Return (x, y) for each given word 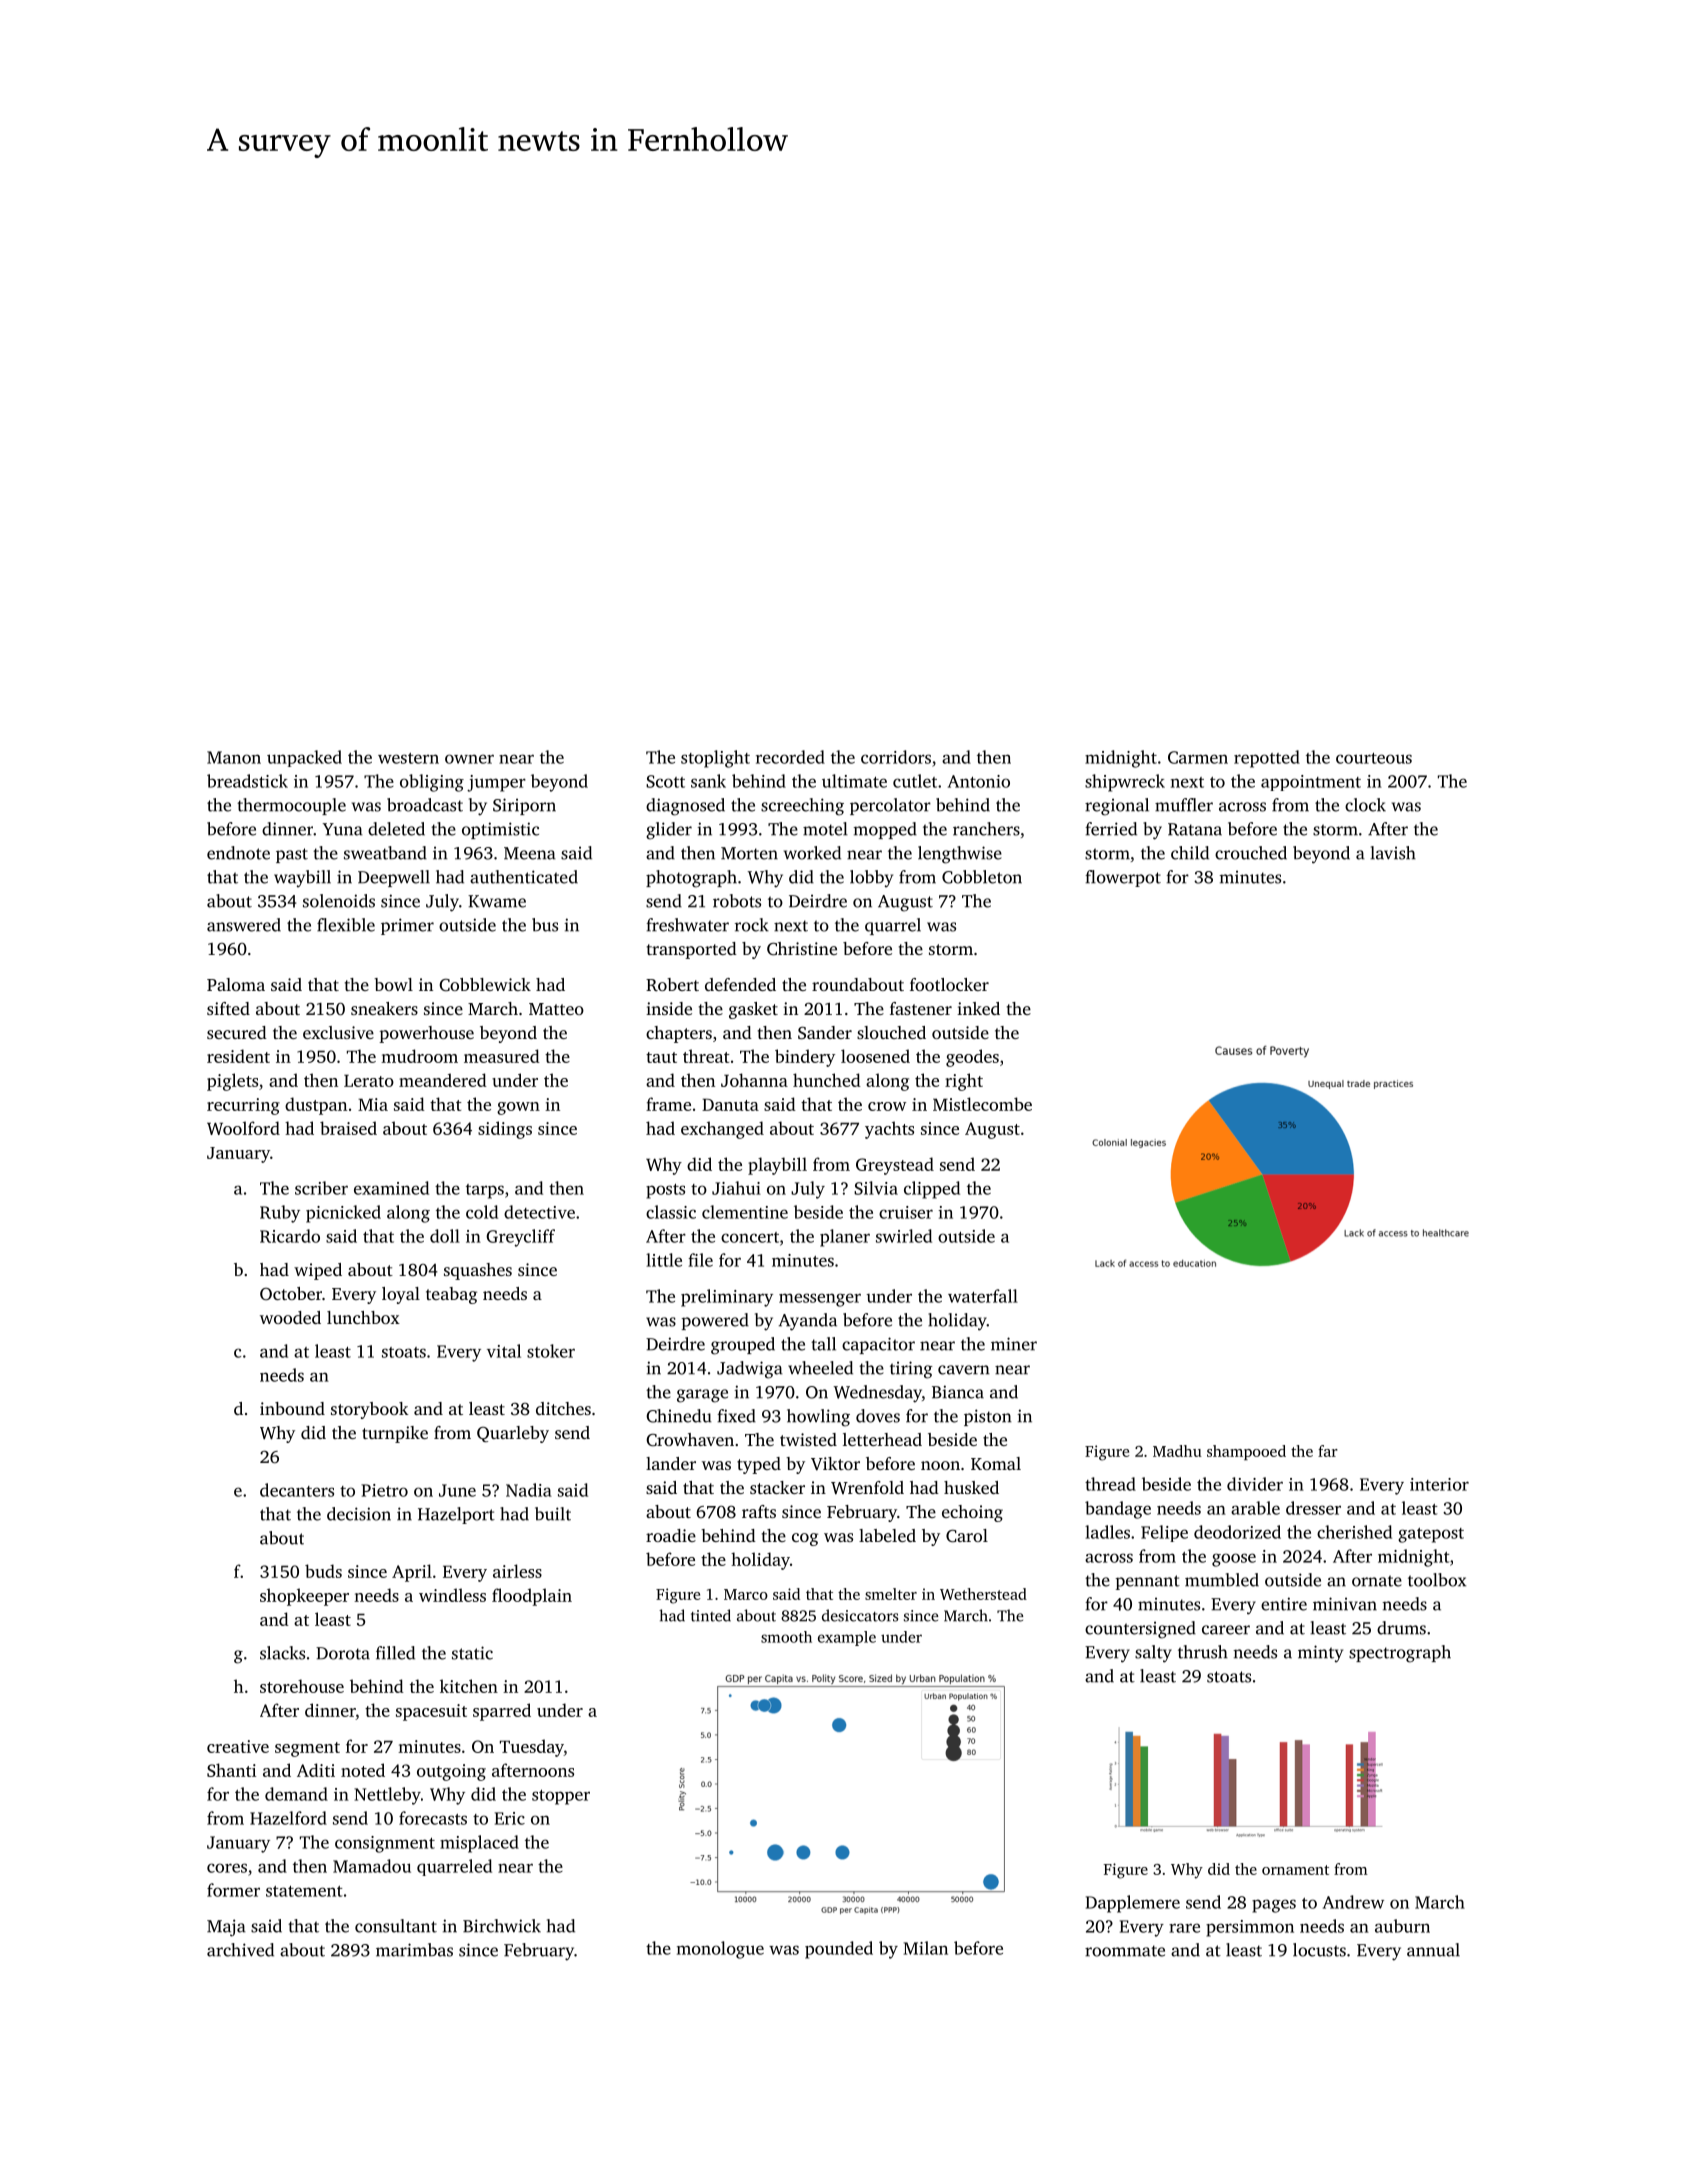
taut (661, 1057)
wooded (290, 1317)
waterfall (983, 1296)
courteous (1374, 758)
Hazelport (456, 1515)
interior (1439, 1484)
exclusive (338, 1032)
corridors (896, 757)
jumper (496, 783)
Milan (926, 1948)
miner (1014, 1344)
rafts (759, 1511)
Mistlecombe (982, 1104)
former (233, 1890)
